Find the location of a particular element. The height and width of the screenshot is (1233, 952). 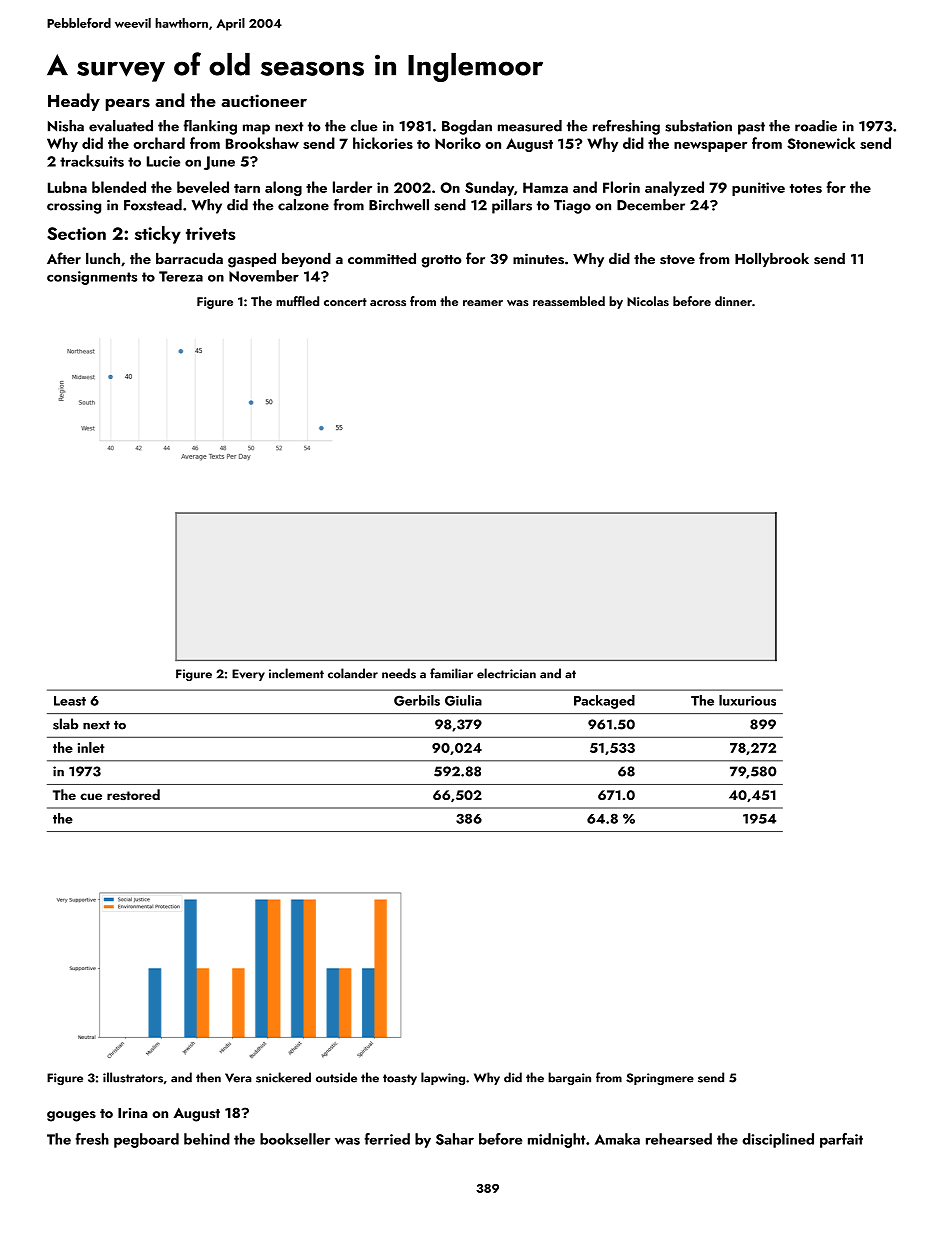

restored is located at coordinates (133, 795).
